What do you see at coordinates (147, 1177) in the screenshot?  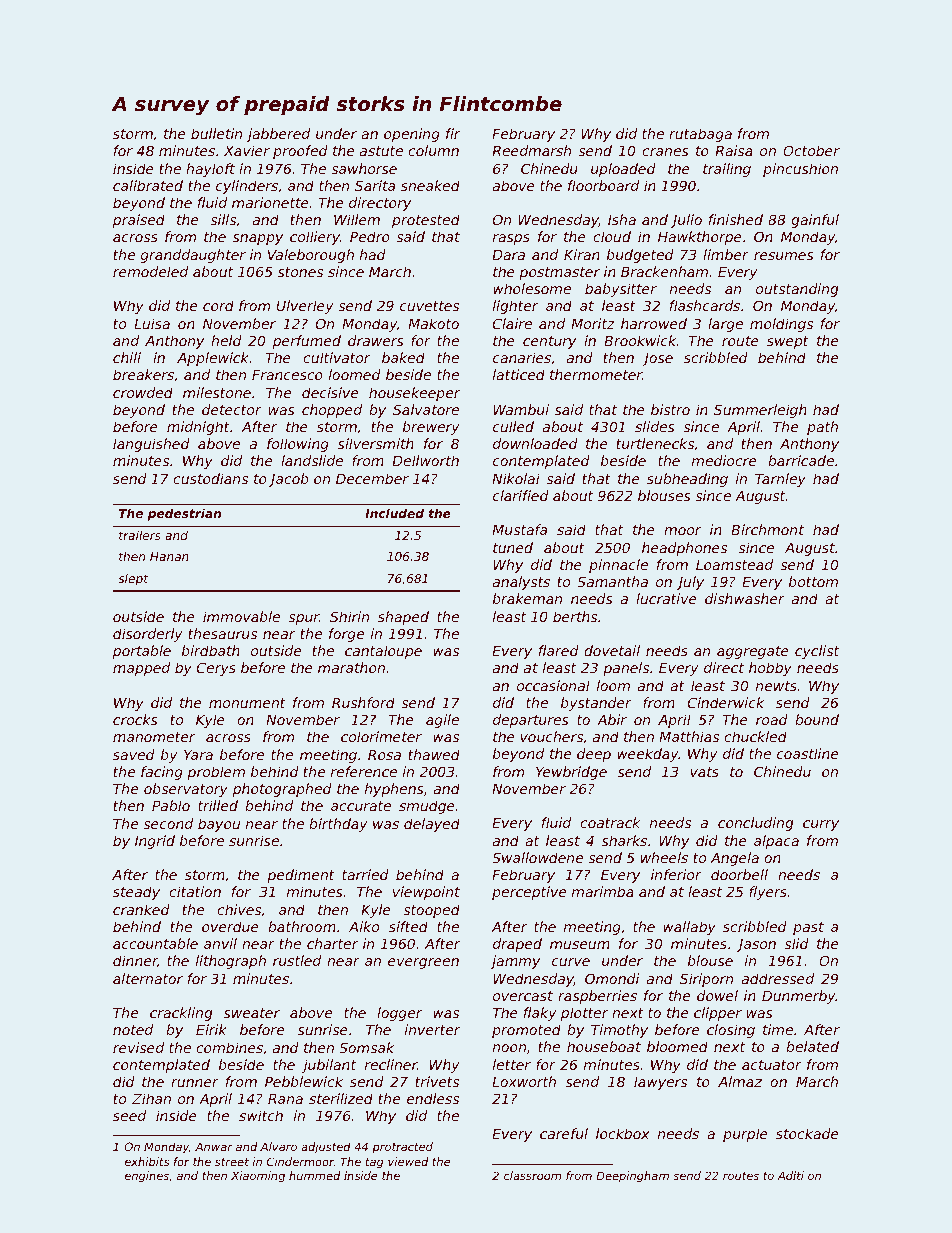 I see `engines` at bounding box center [147, 1177].
